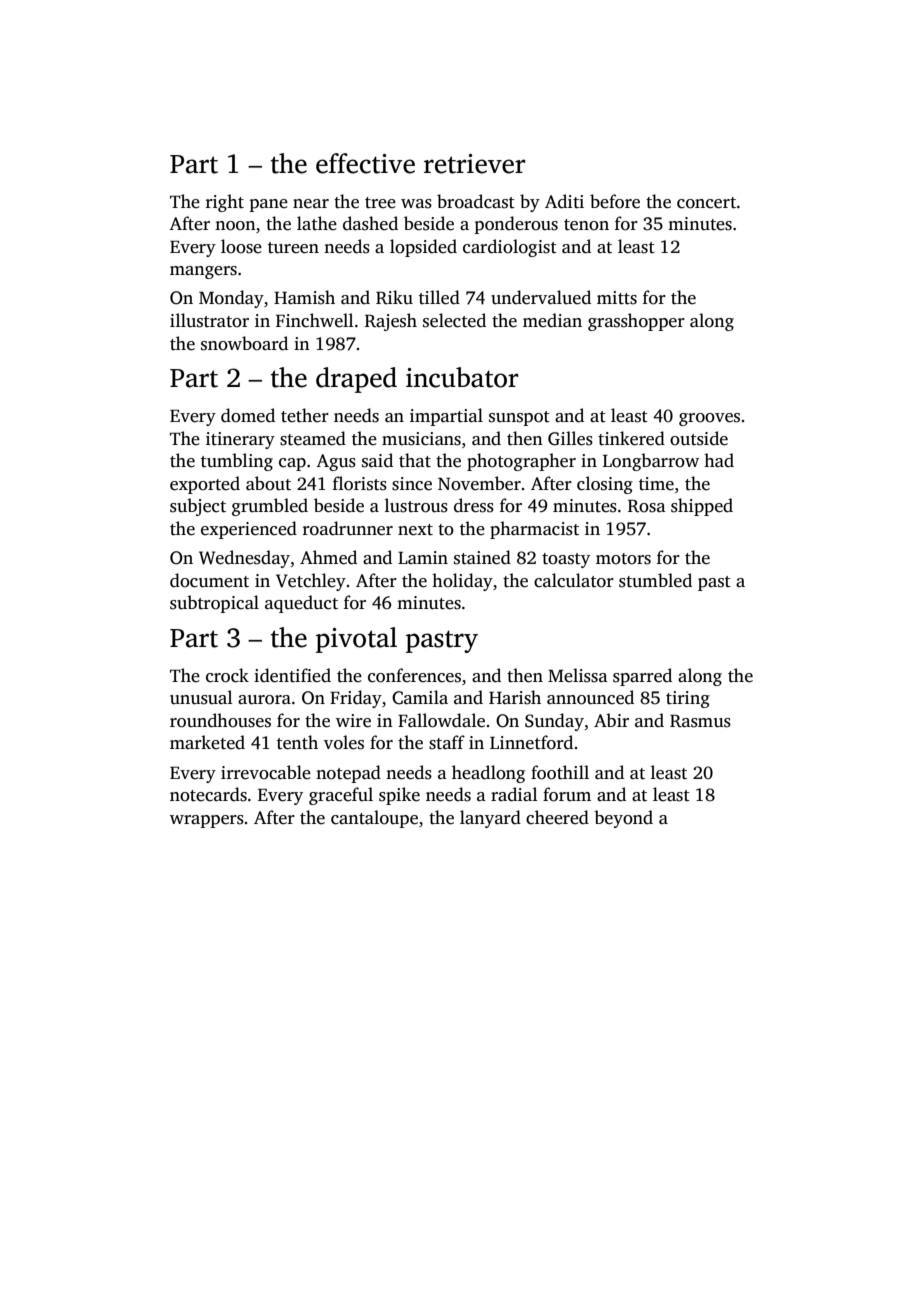 This screenshot has width=924, height=1311. What do you see at coordinates (490, 819) in the screenshot?
I see `lanyard` at bounding box center [490, 819].
